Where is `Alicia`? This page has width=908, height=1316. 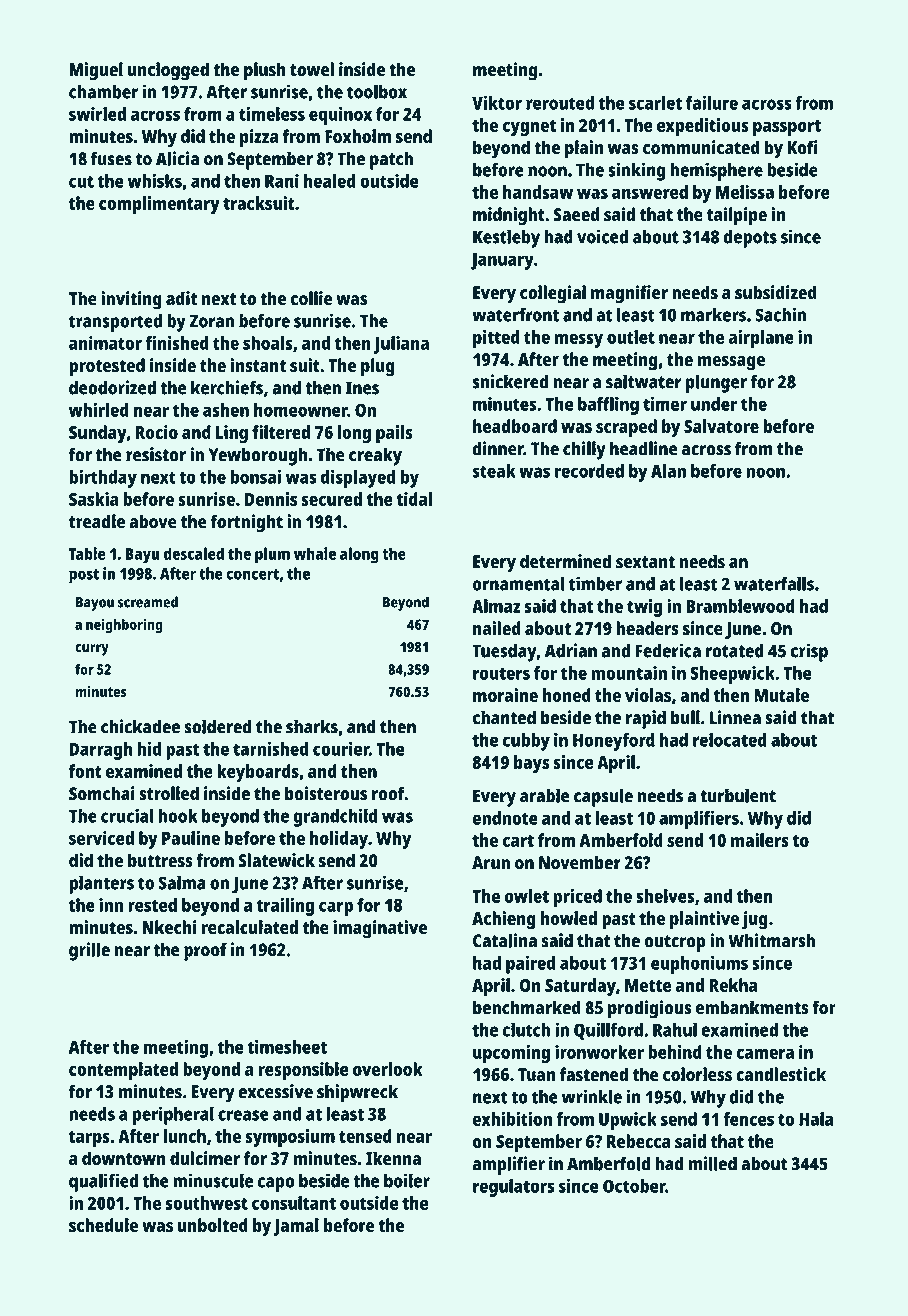
Alicia is located at coordinates (177, 158).
